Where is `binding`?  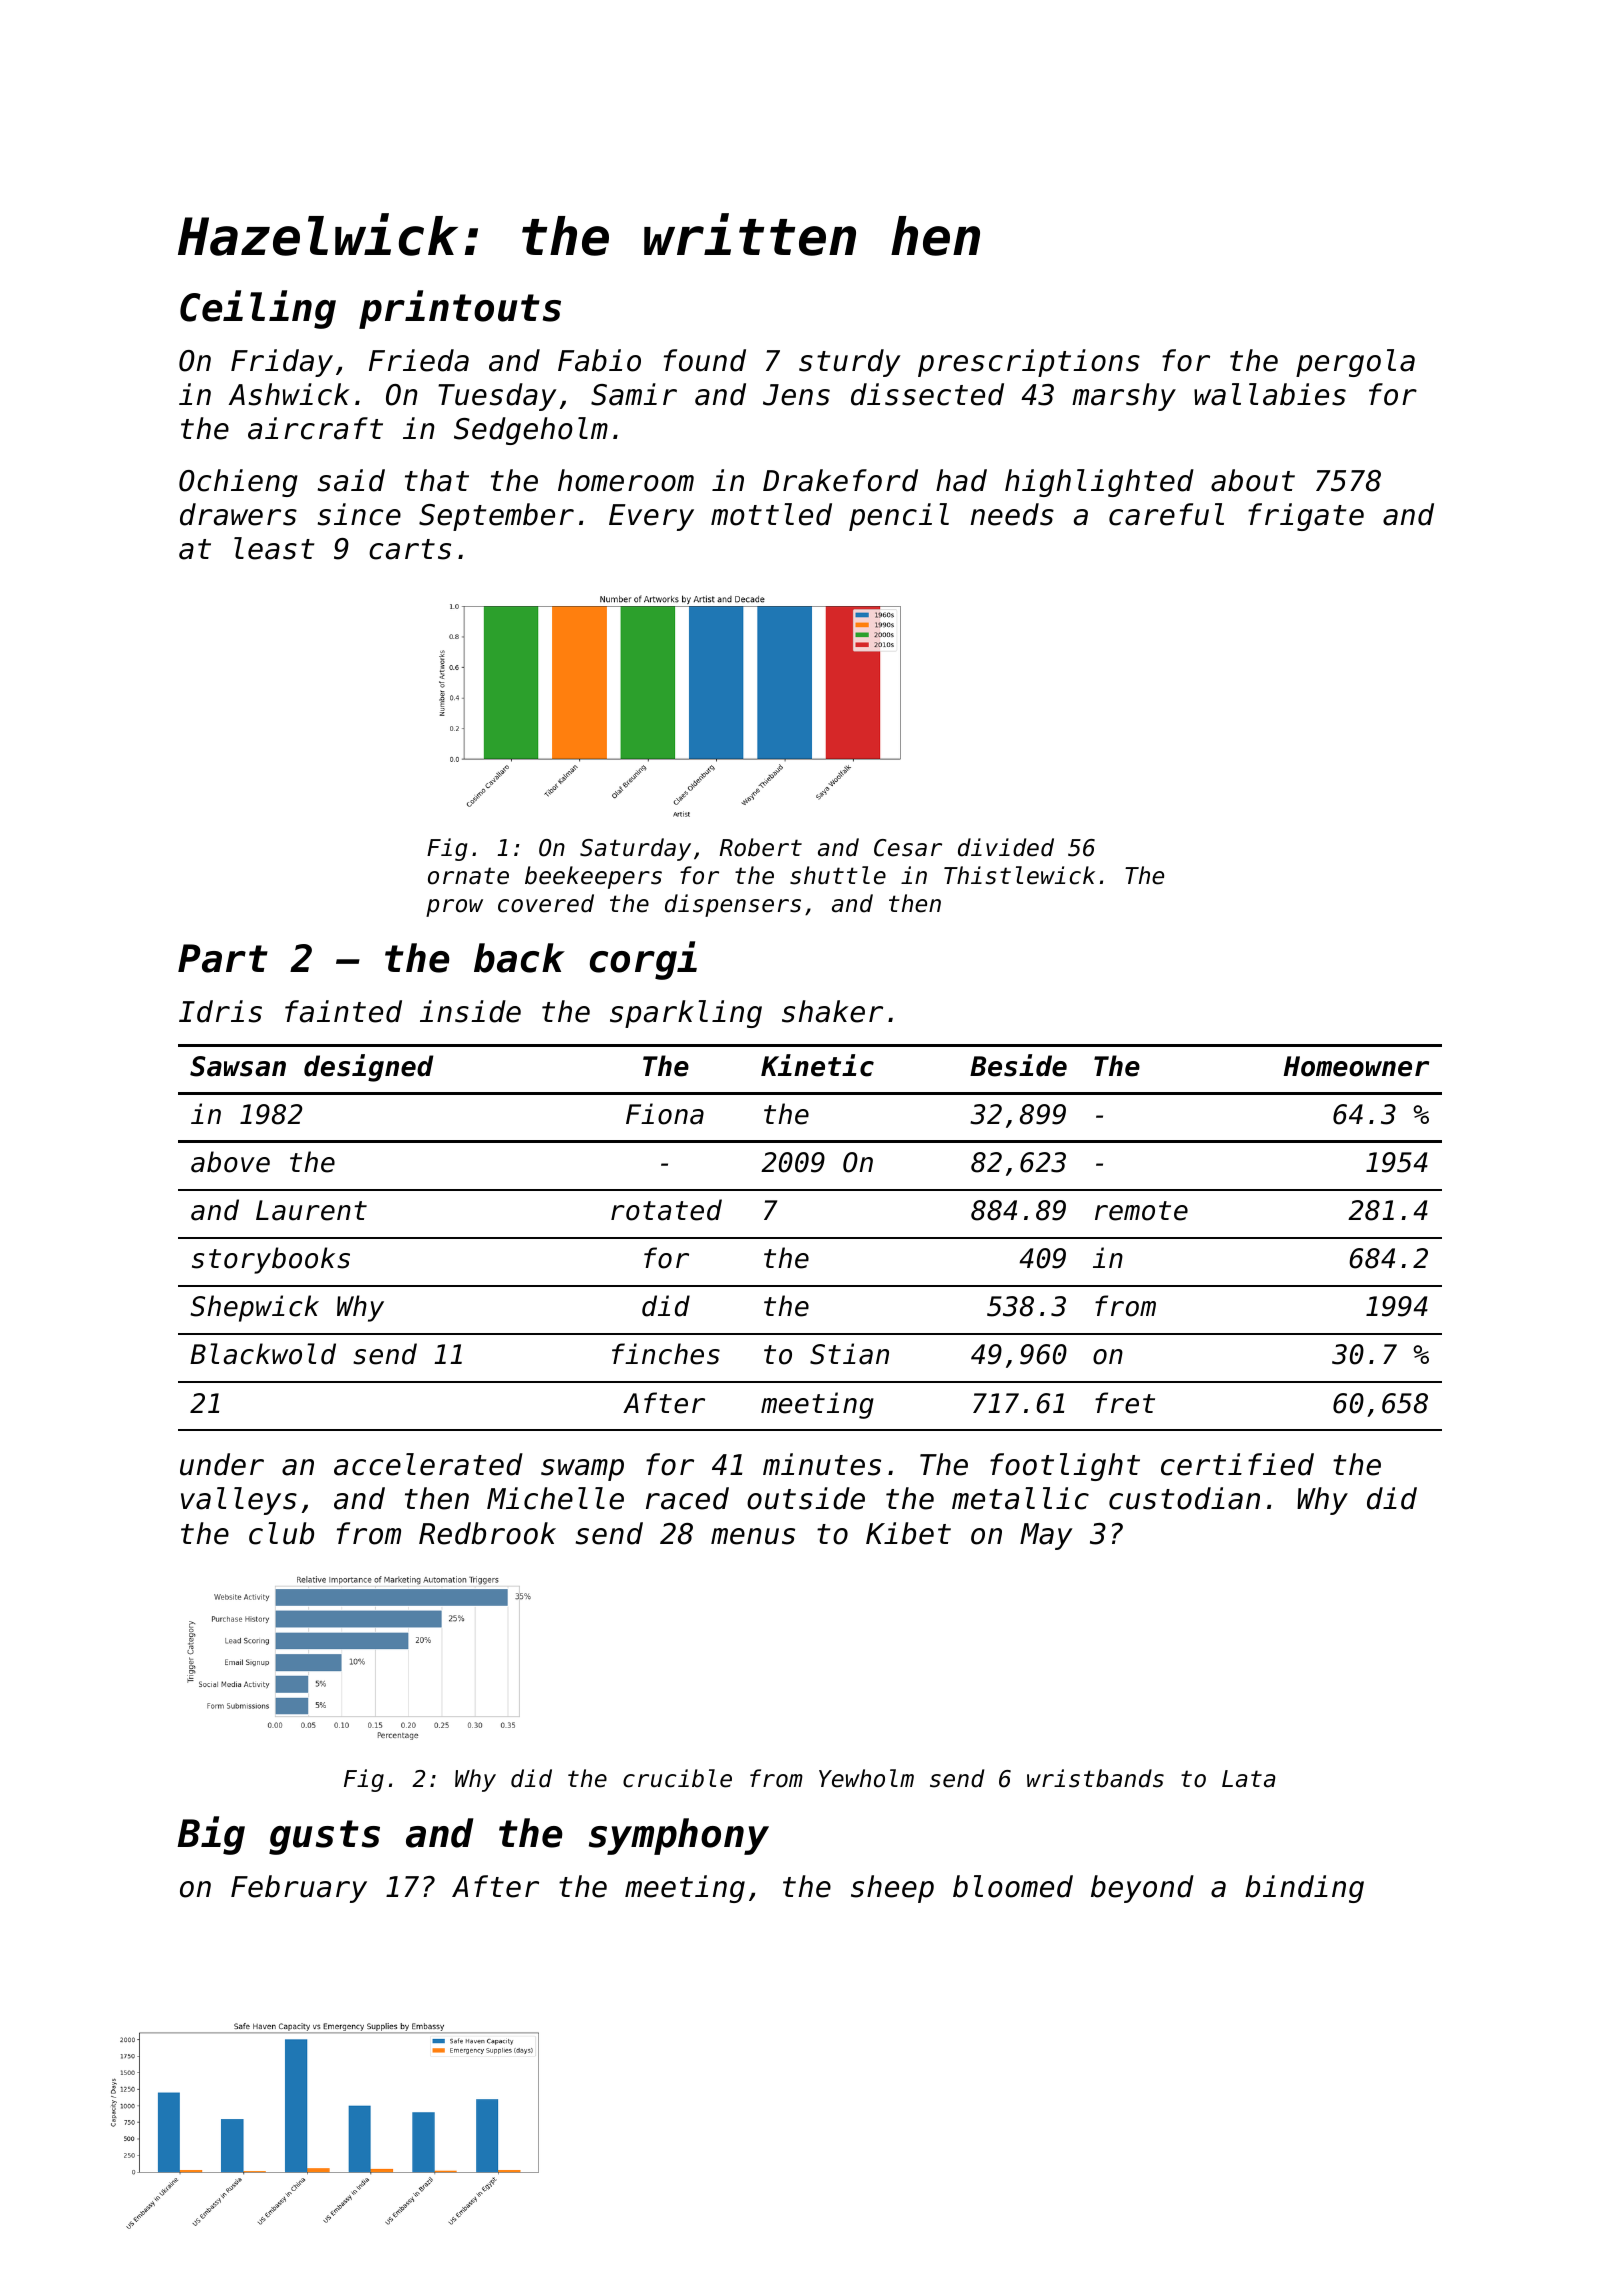 binding is located at coordinates (1304, 1889).
